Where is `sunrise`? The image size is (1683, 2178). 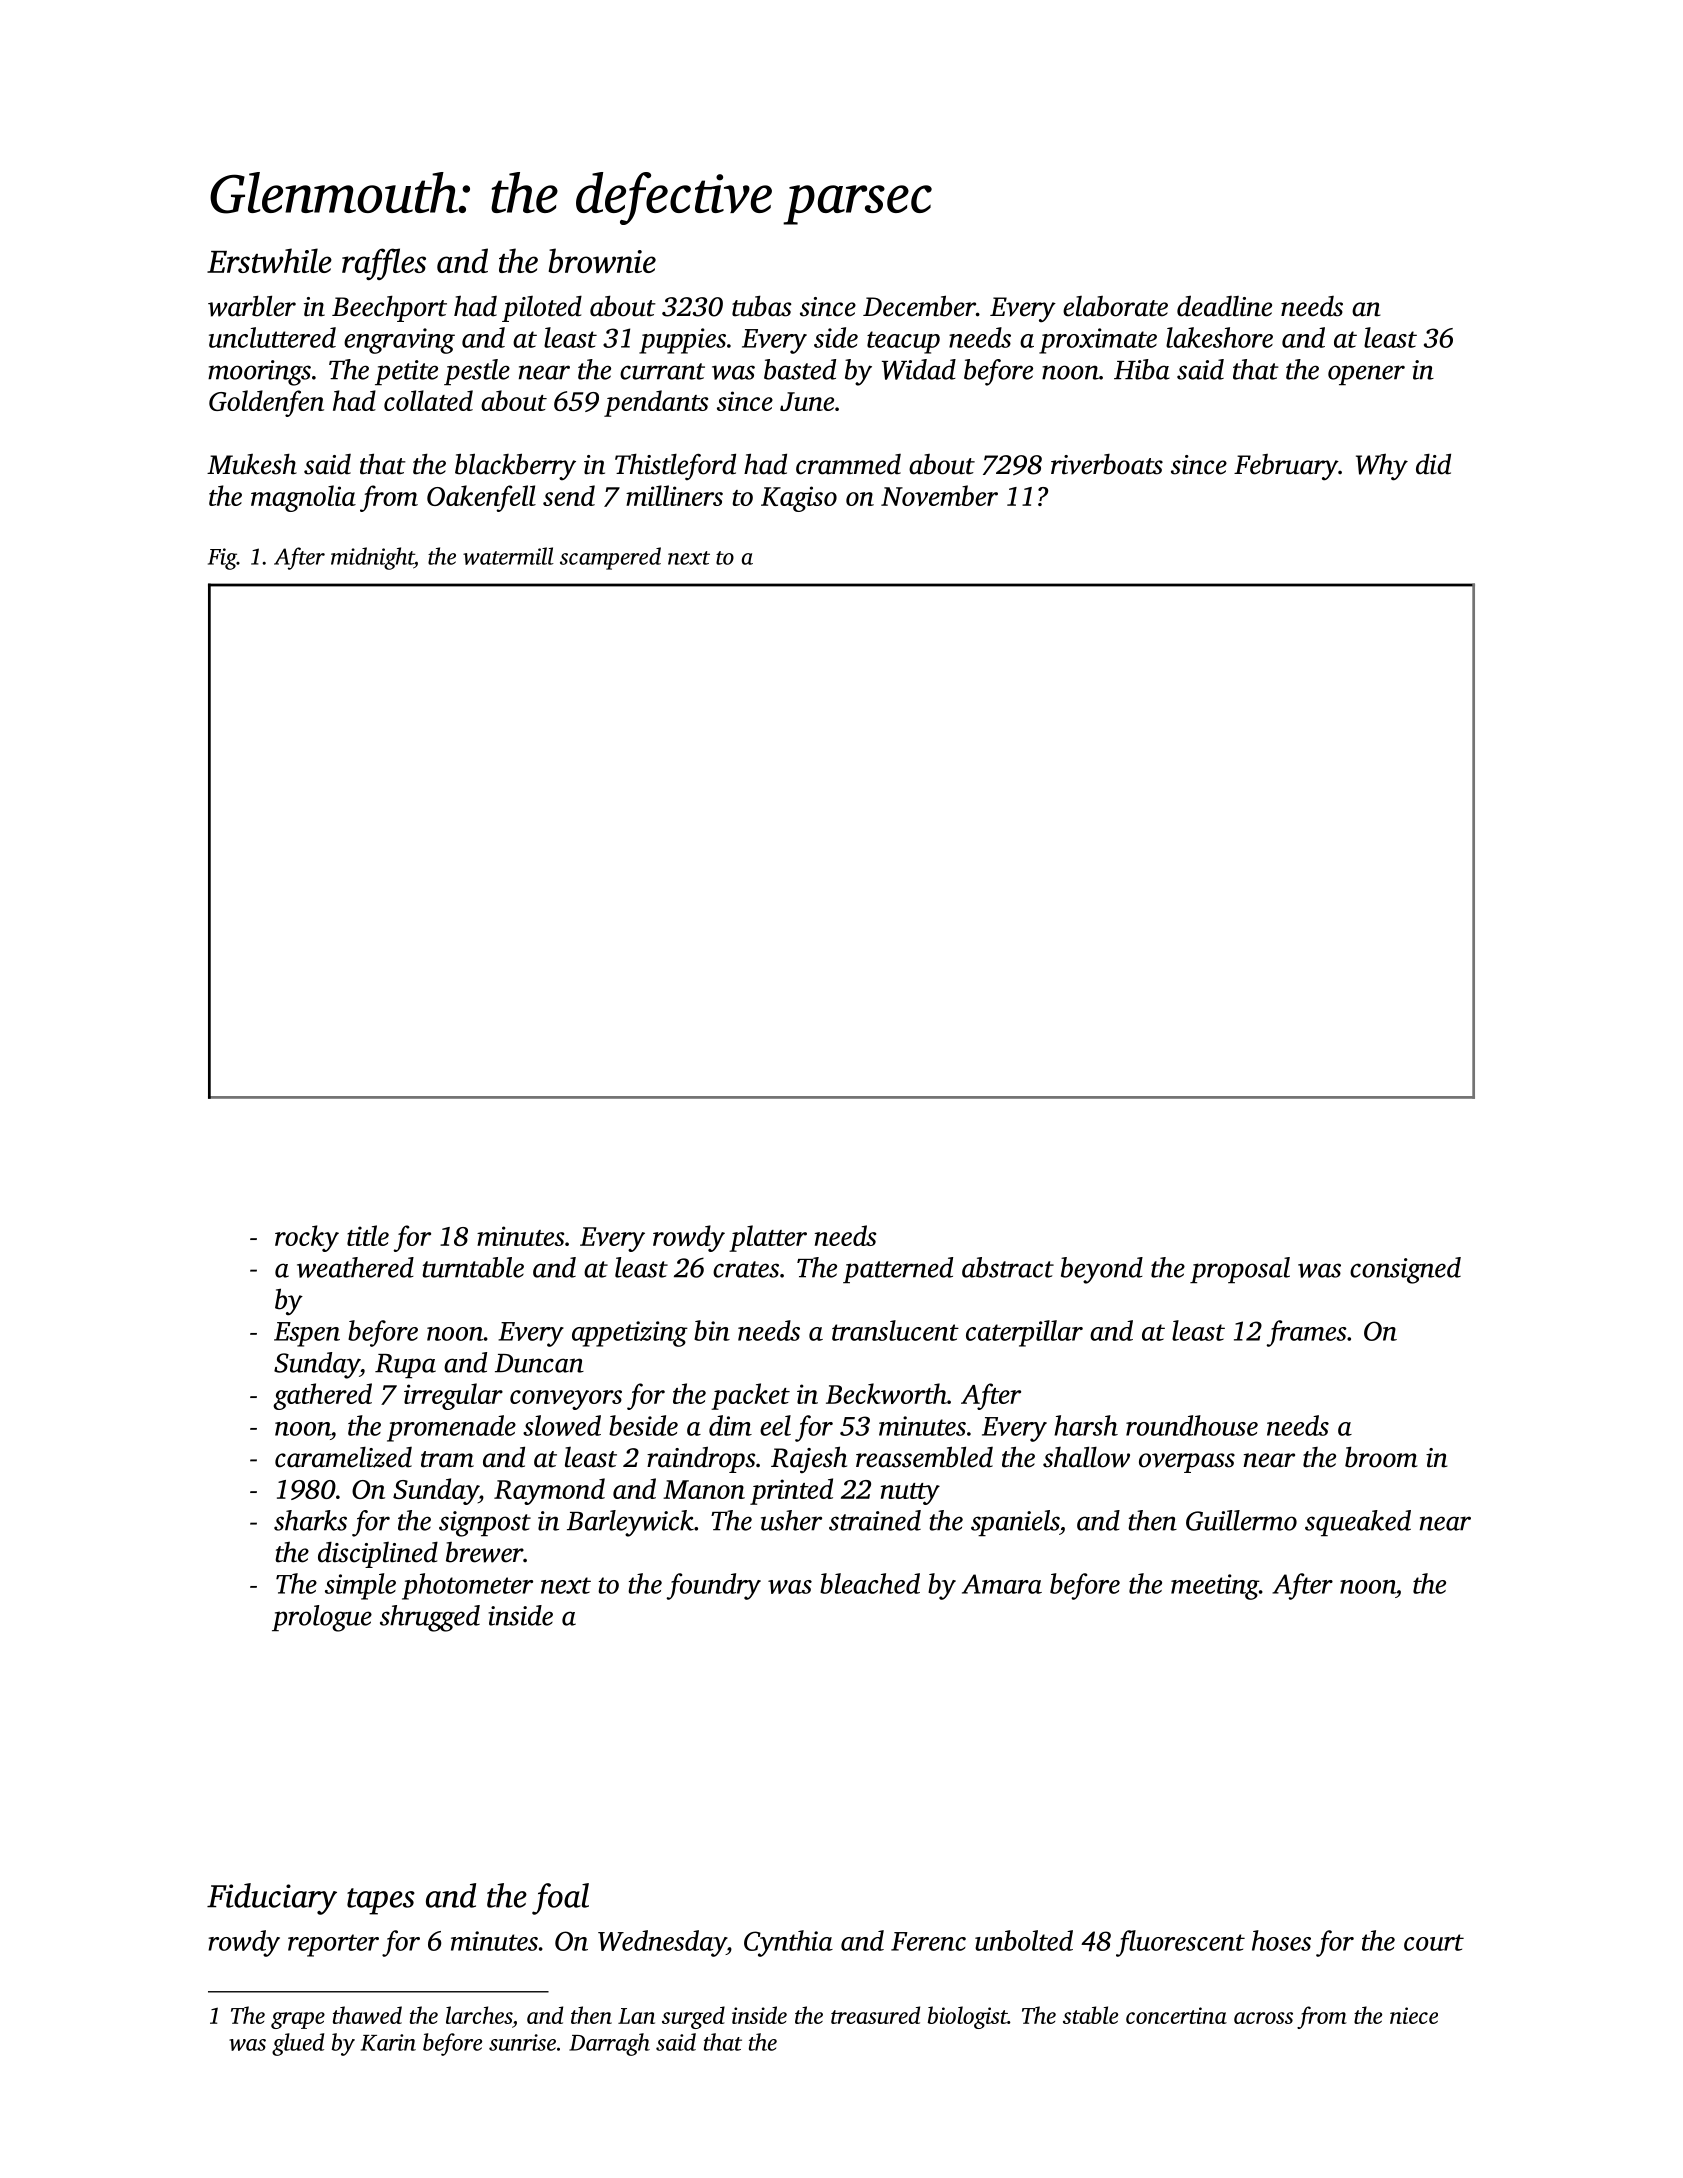 sunrise is located at coordinates (522, 2042).
